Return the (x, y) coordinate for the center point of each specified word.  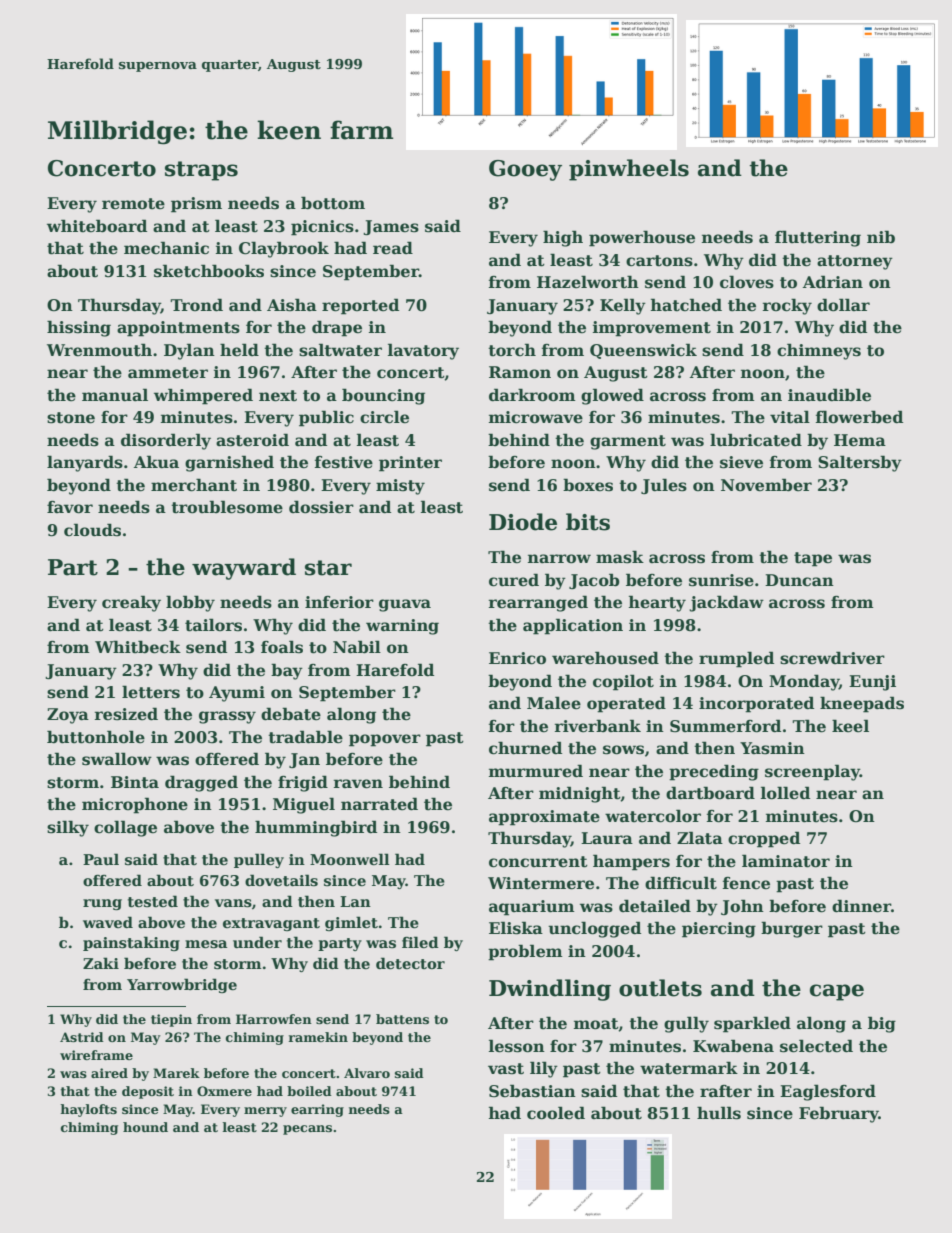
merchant (194, 485)
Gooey (525, 170)
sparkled (752, 1024)
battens (402, 1019)
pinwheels (629, 170)
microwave (536, 417)
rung (102, 904)
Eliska (516, 928)
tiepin (171, 1020)
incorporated (756, 704)
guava (405, 605)
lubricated (756, 440)
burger (792, 929)
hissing (79, 328)
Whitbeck (138, 647)
